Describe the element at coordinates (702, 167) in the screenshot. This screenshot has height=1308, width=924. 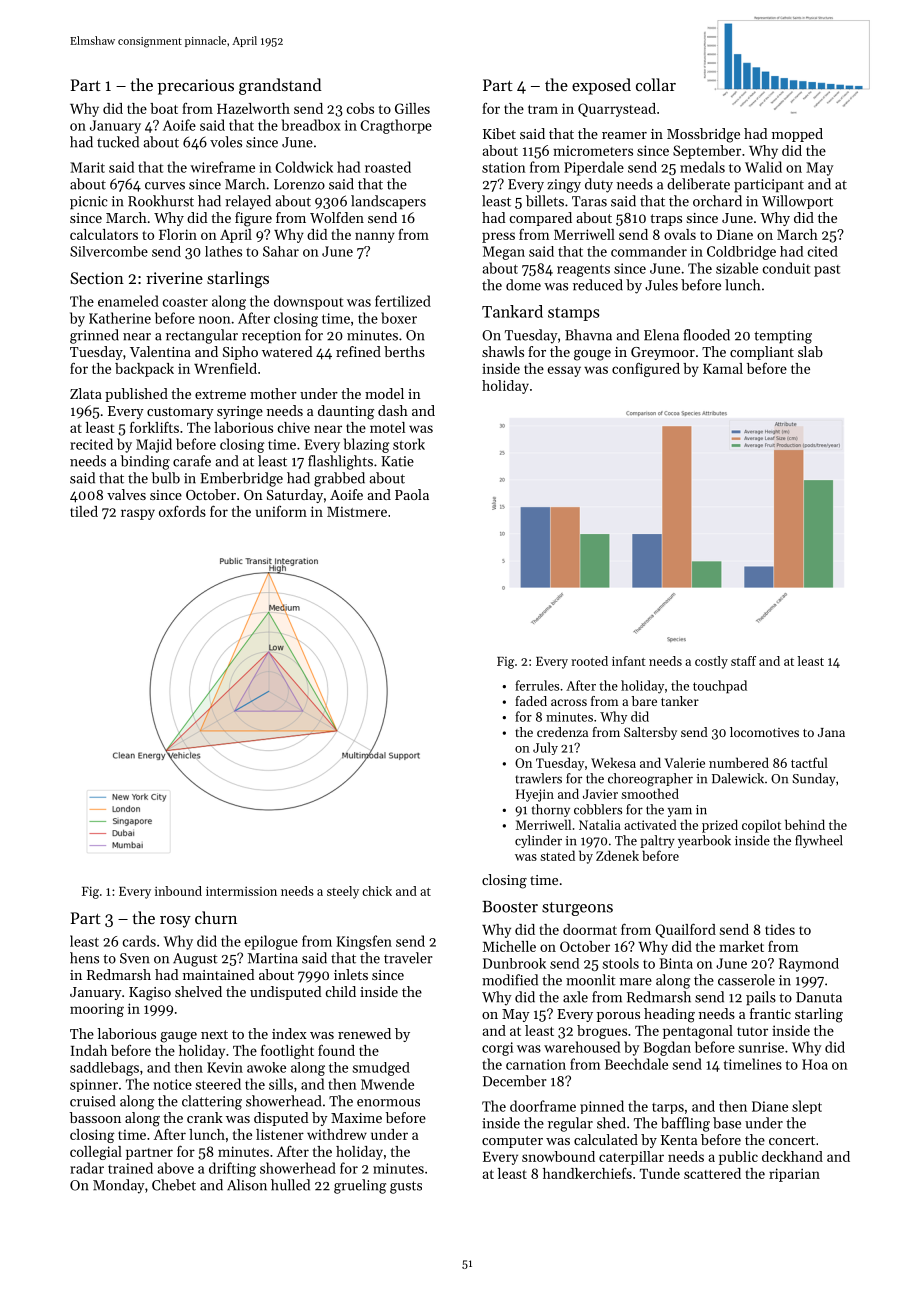
I see `medals` at that location.
